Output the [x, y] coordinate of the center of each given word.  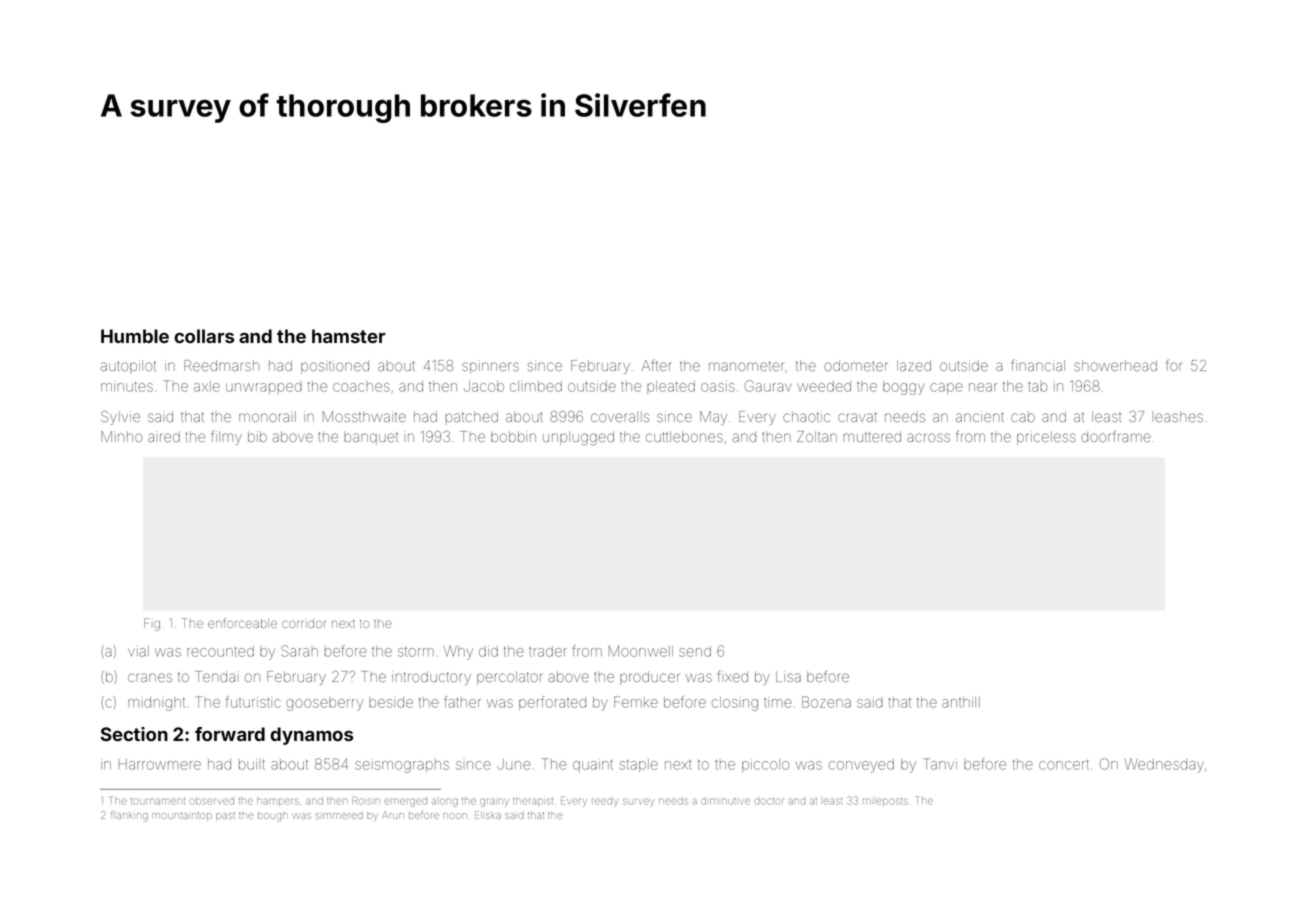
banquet [371, 438]
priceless [1046, 438]
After [657, 365]
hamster [348, 336]
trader [548, 651]
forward [230, 734]
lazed [914, 365]
